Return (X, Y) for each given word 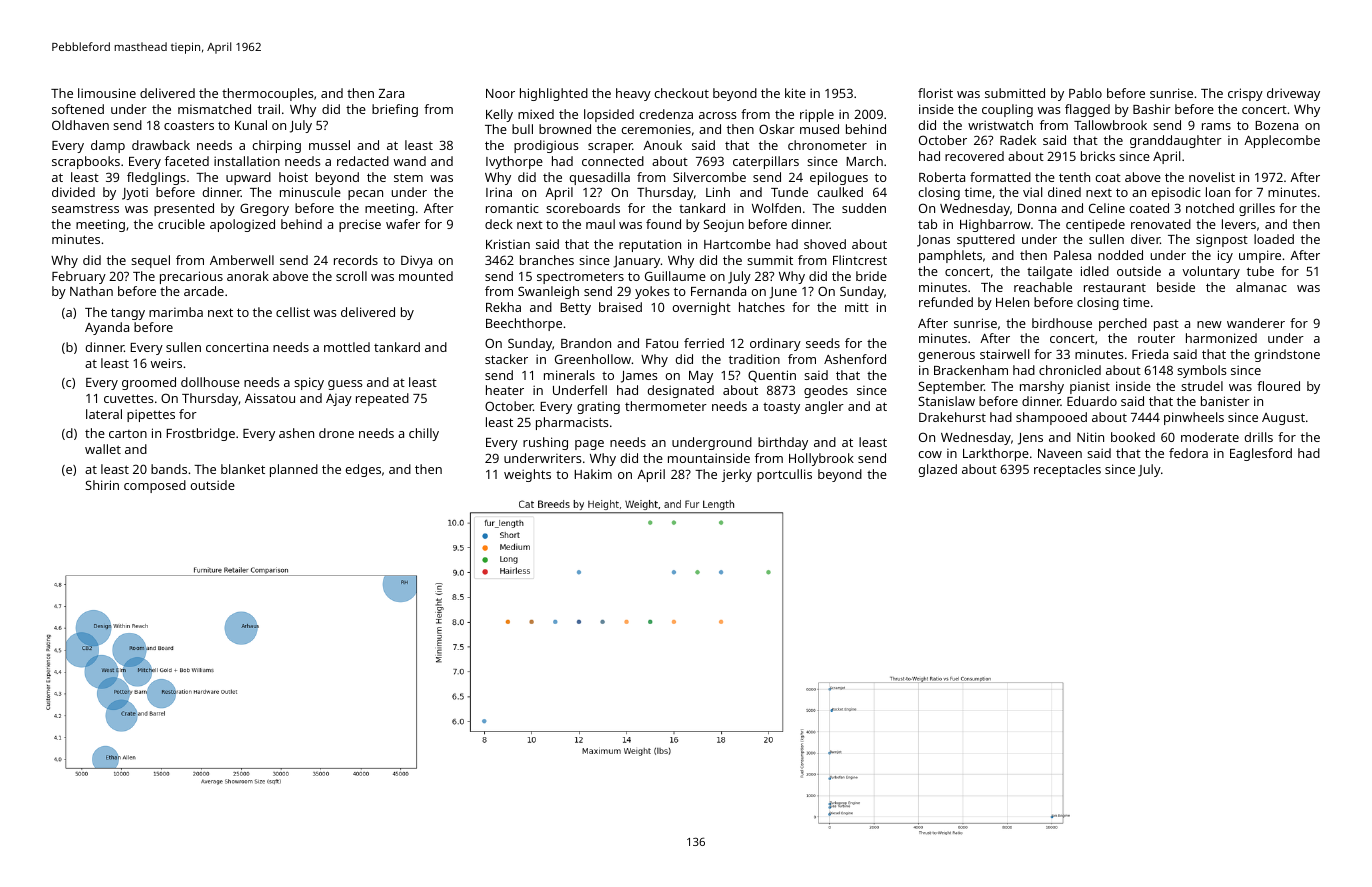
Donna (1037, 208)
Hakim (593, 474)
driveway (1293, 94)
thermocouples (268, 94)
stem (408, 177)
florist (935, 93)
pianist (1090, 387)
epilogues (839, 178)
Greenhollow (593, 359)
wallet (103, 449)
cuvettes (129, 398)
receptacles (1067, 470)
